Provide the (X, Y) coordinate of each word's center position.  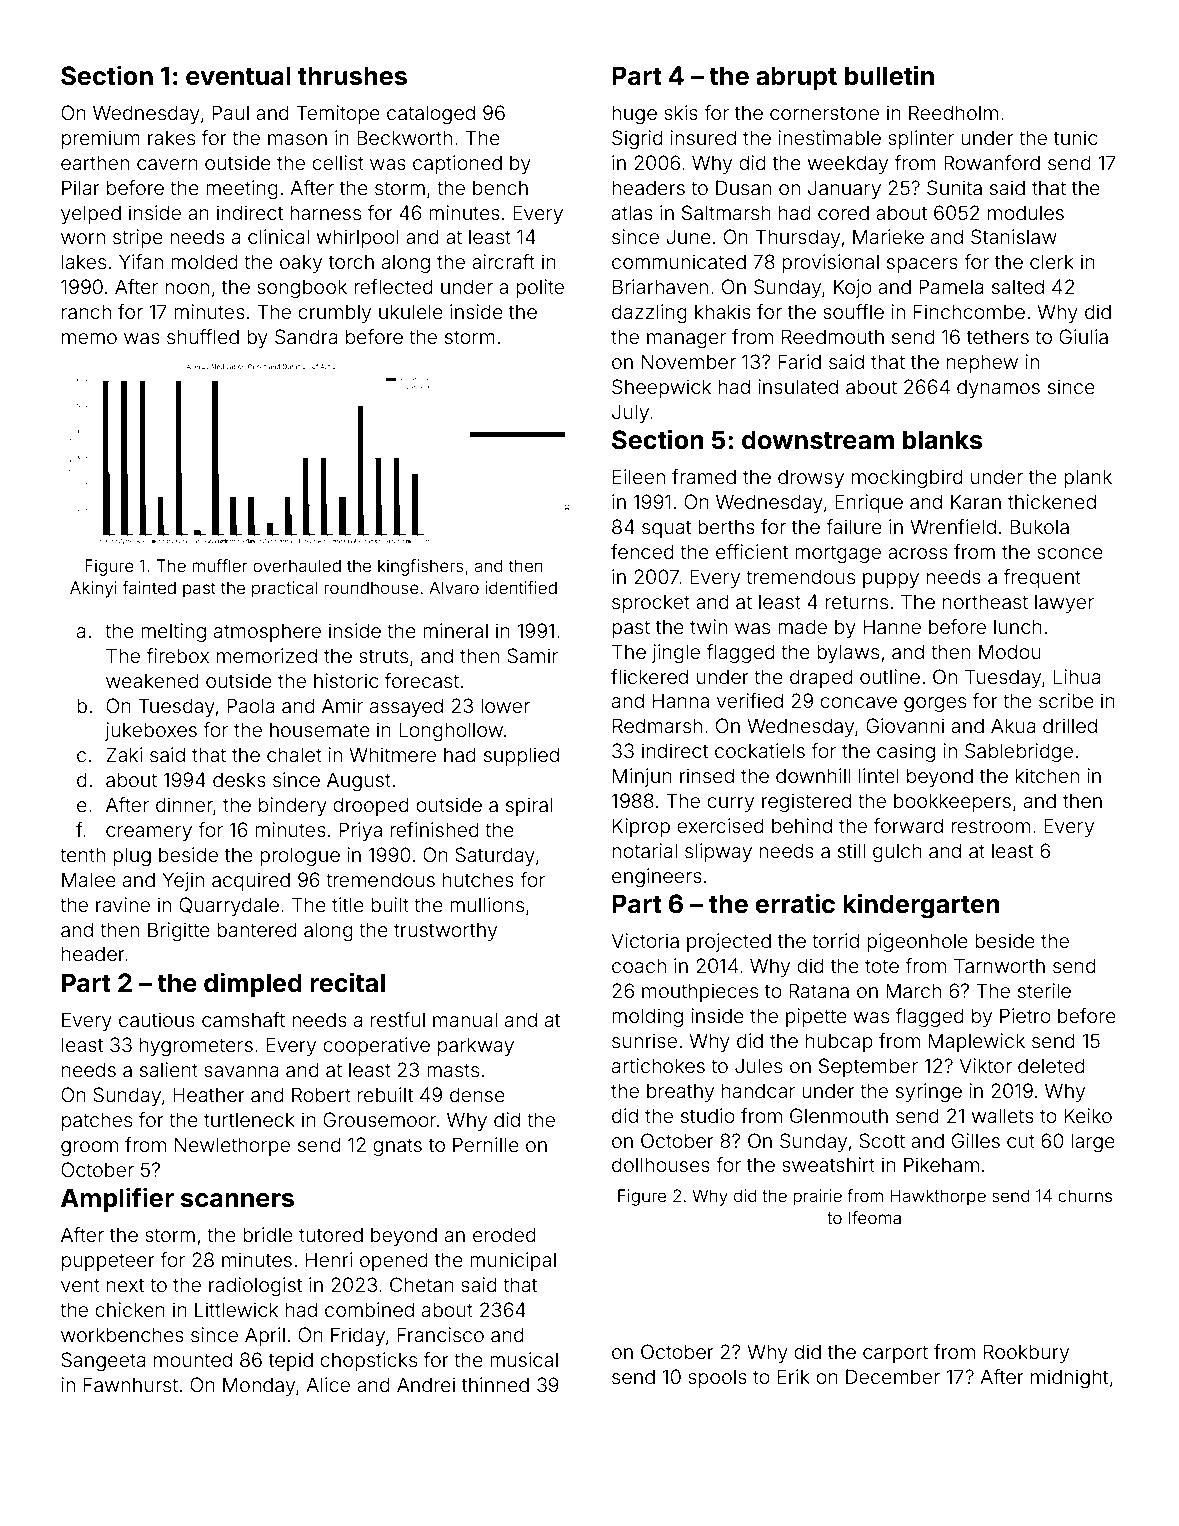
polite (540, 288)
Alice (328, 1384)
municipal (513, 1261)
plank (1088, 478)
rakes (171, 137)
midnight (1069, 1379)
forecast (422, 680)
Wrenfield (953, 526)
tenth (82, 854)
